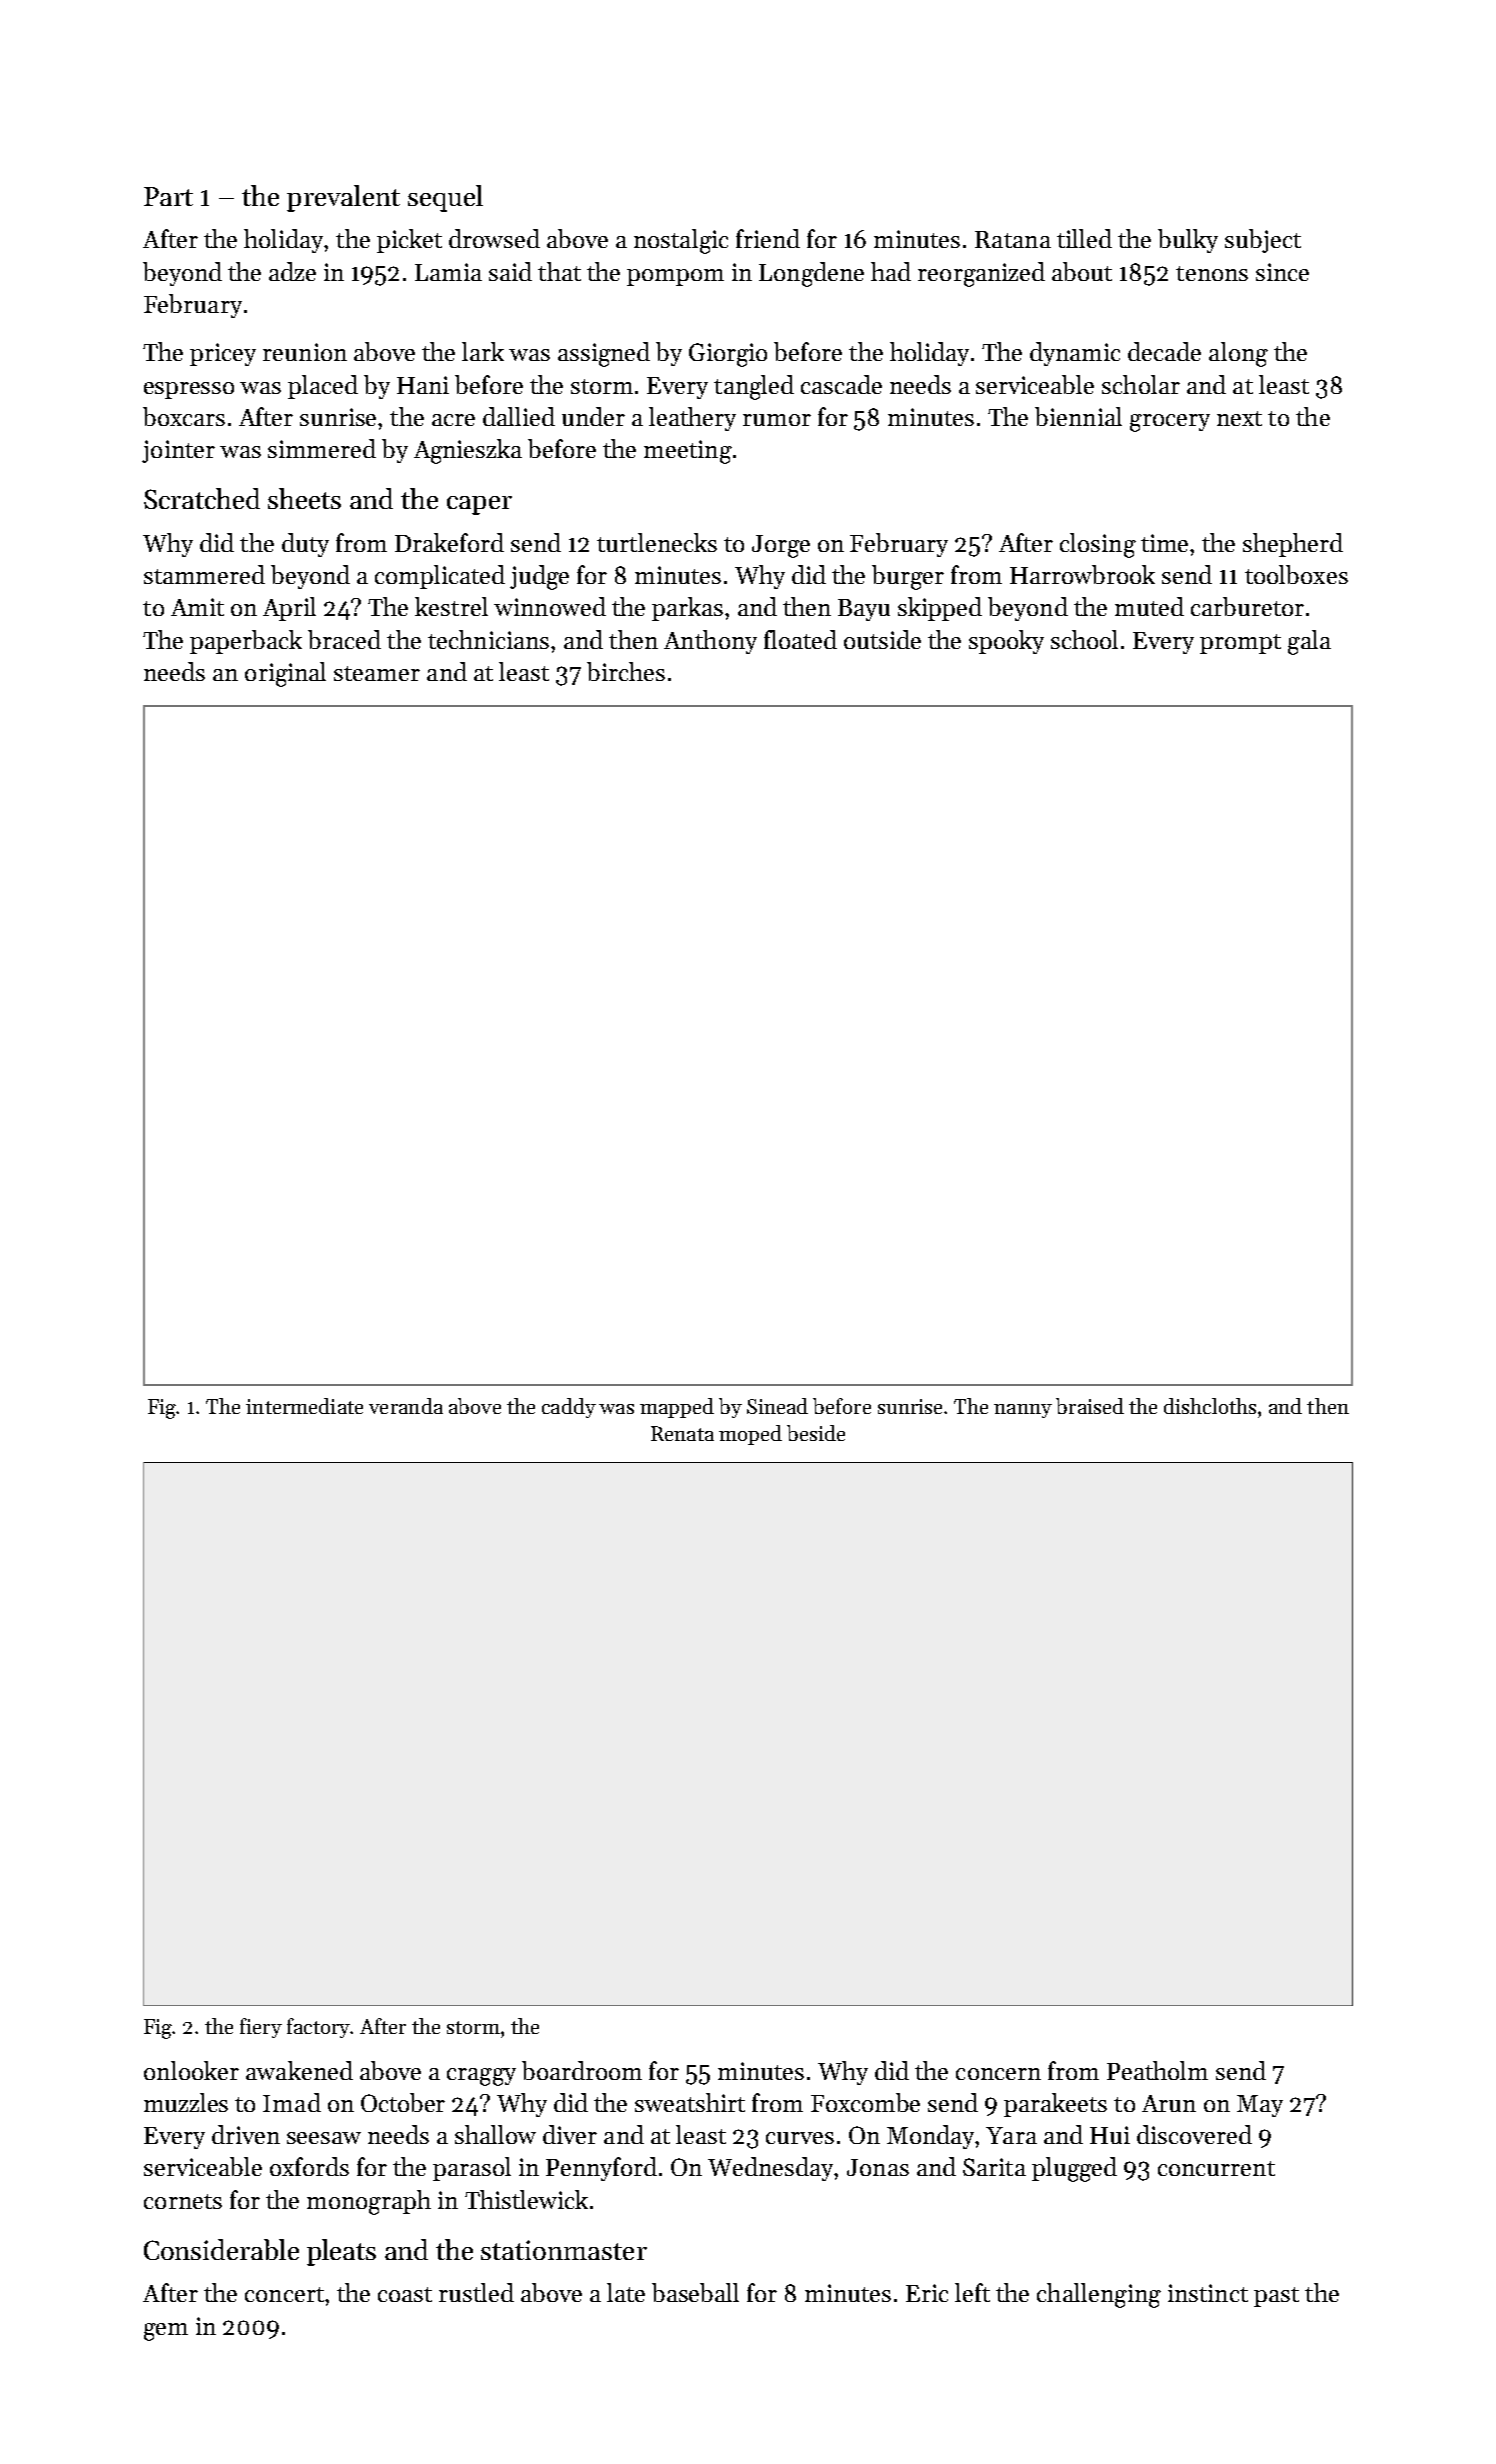 The height and width of the page is (2464, 1496). What do you see at coordinates (695, 2292) in the page?
I see `baseball` at bounding box center [695, 2292].
